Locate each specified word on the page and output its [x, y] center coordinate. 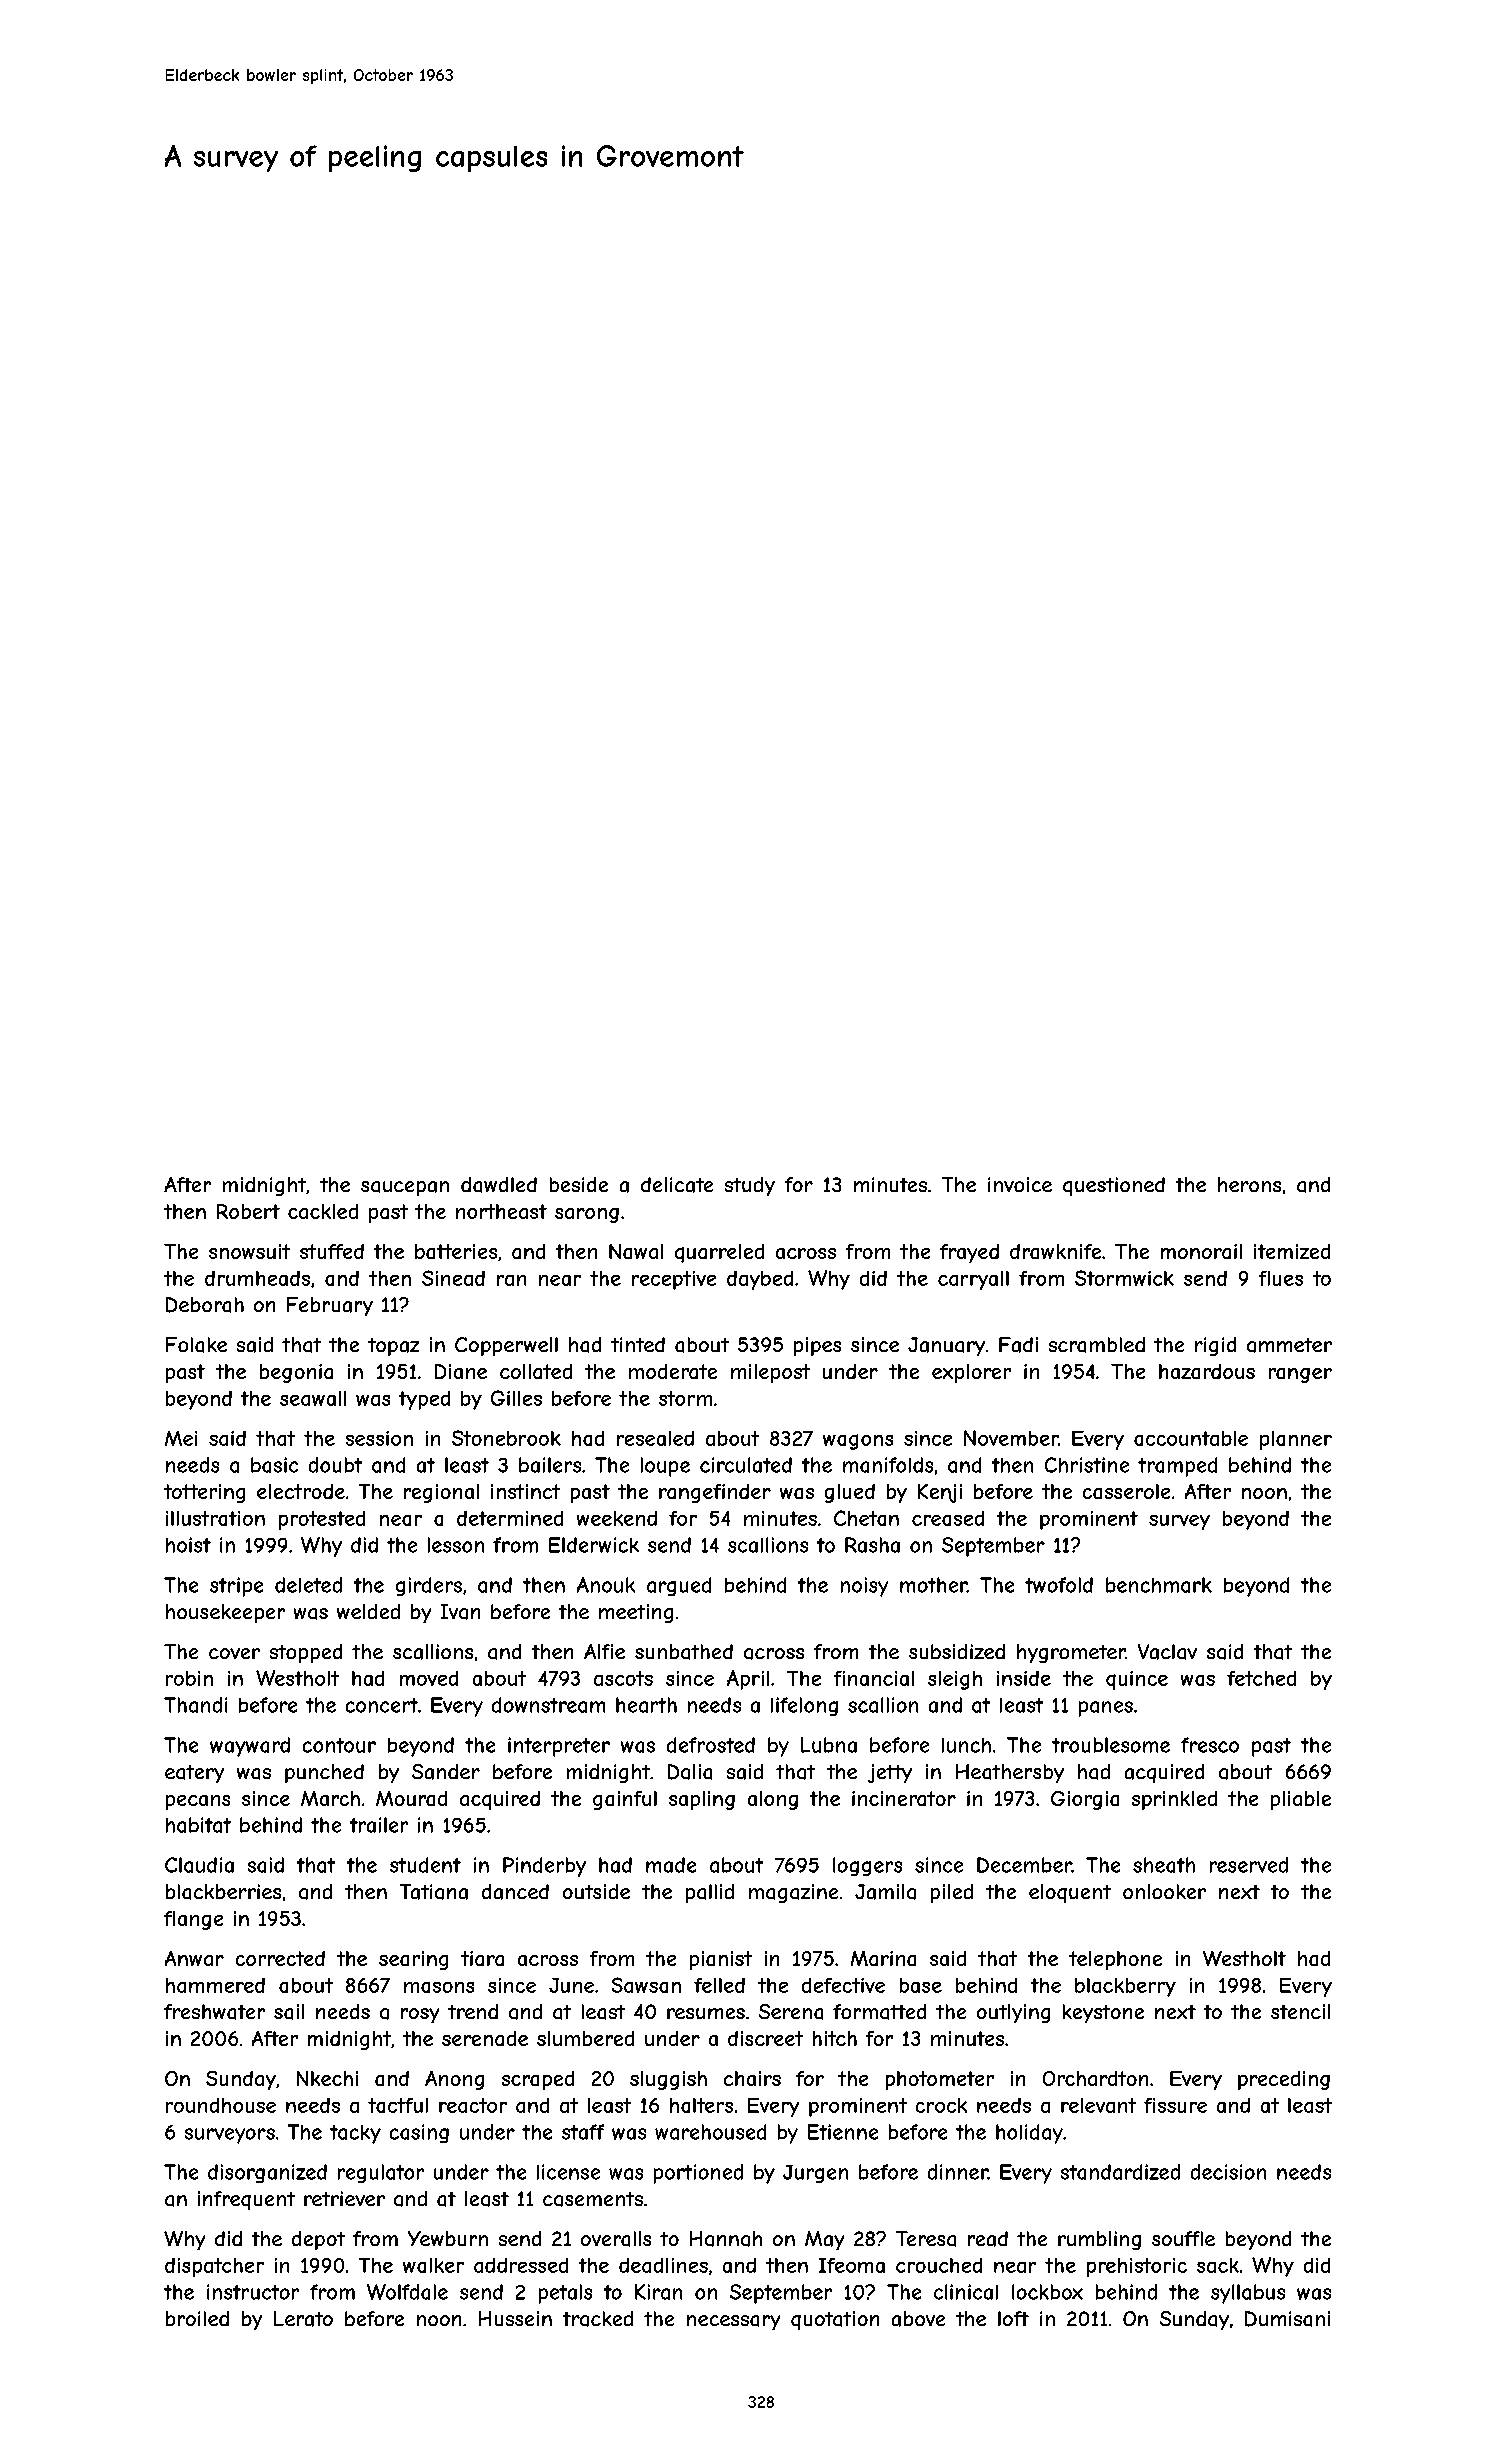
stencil [1300, 2011]
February [330, 1306]
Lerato [303, 2319]
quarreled [719, 1253]
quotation [835, 2320]
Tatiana [434, 1892]
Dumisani [1287, 2319]
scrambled [1097, 1345]
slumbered [585, 2038]
